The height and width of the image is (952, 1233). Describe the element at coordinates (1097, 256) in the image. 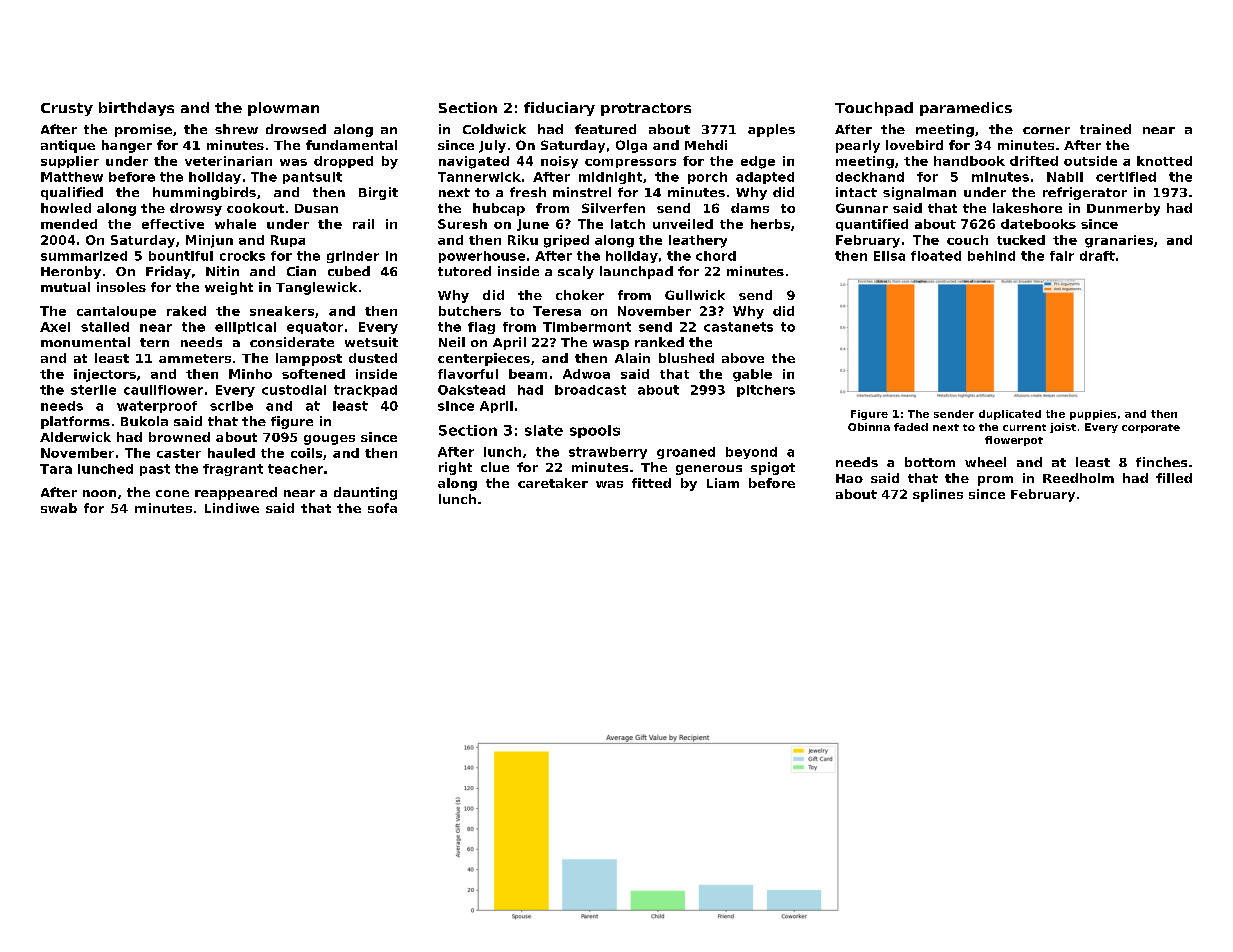

I see `draft` at that location.
